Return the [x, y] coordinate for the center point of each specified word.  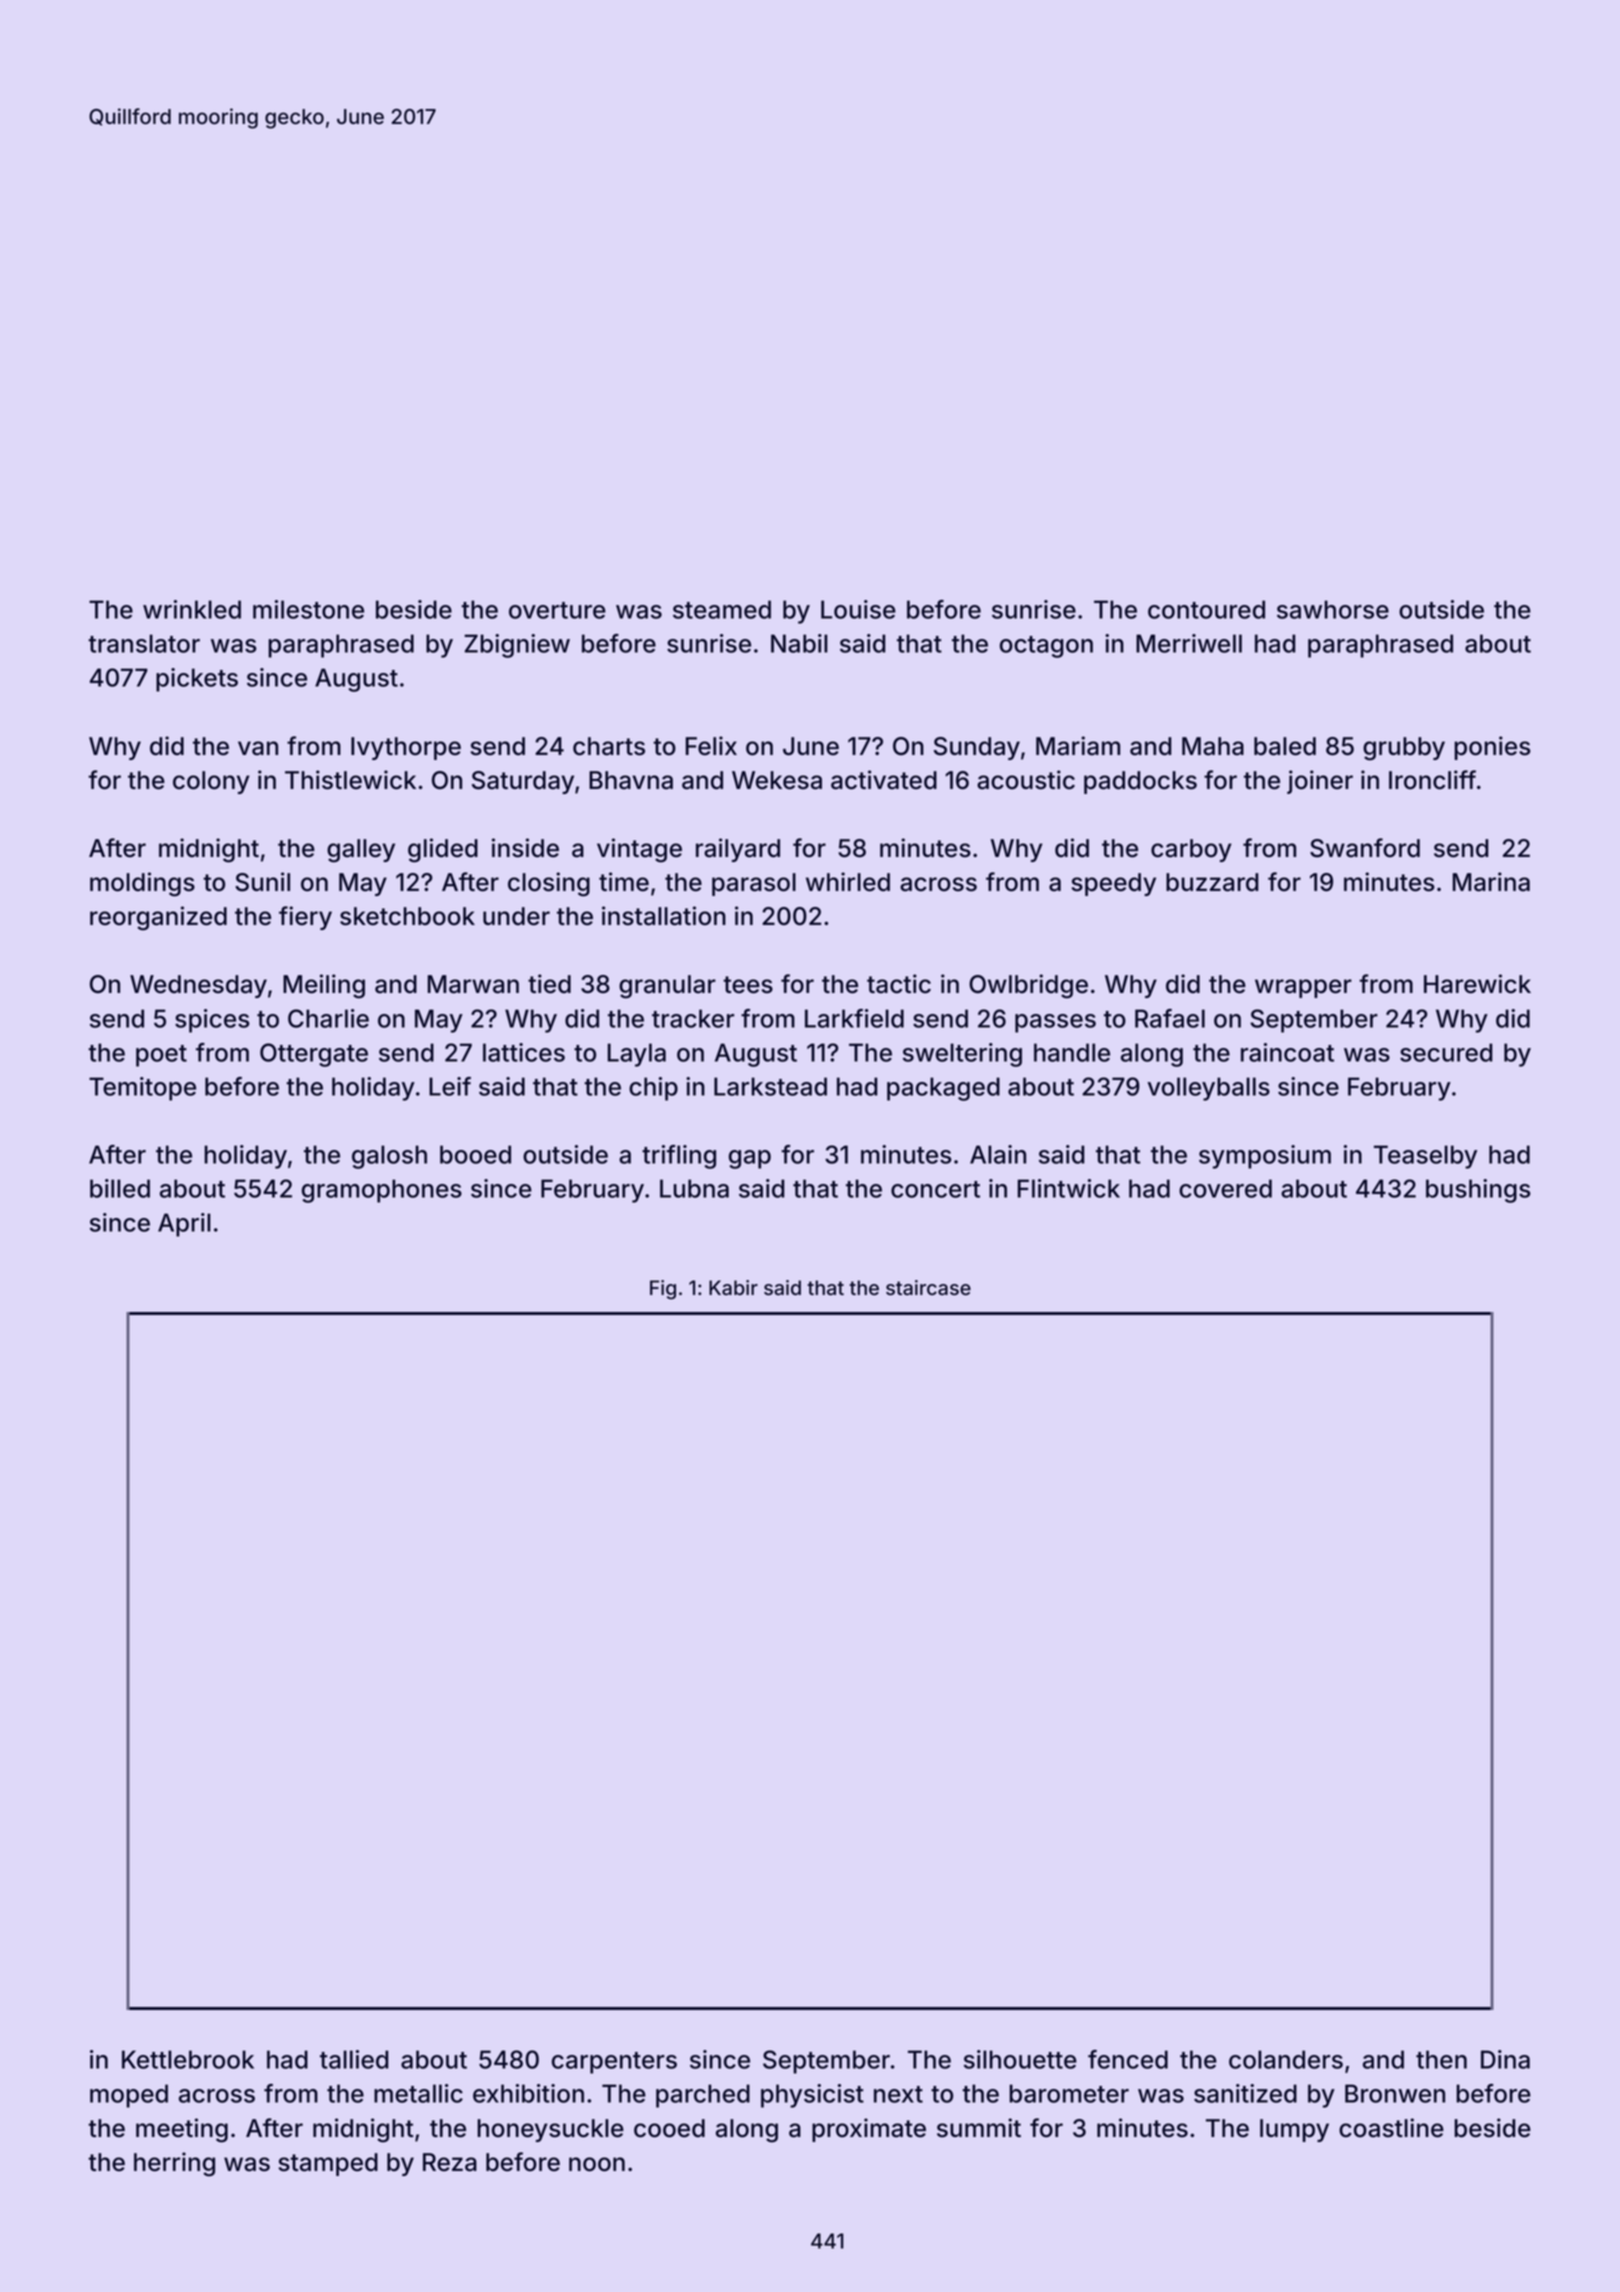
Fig [663, 1290]
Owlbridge [1028, 986]
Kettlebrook [188, 2059]
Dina [1505, 2059]
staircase [928, 1288]
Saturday [523, 782]
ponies [1492, 748]
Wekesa [777, 780]
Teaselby [1425, 1157]
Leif [450, 1086]
